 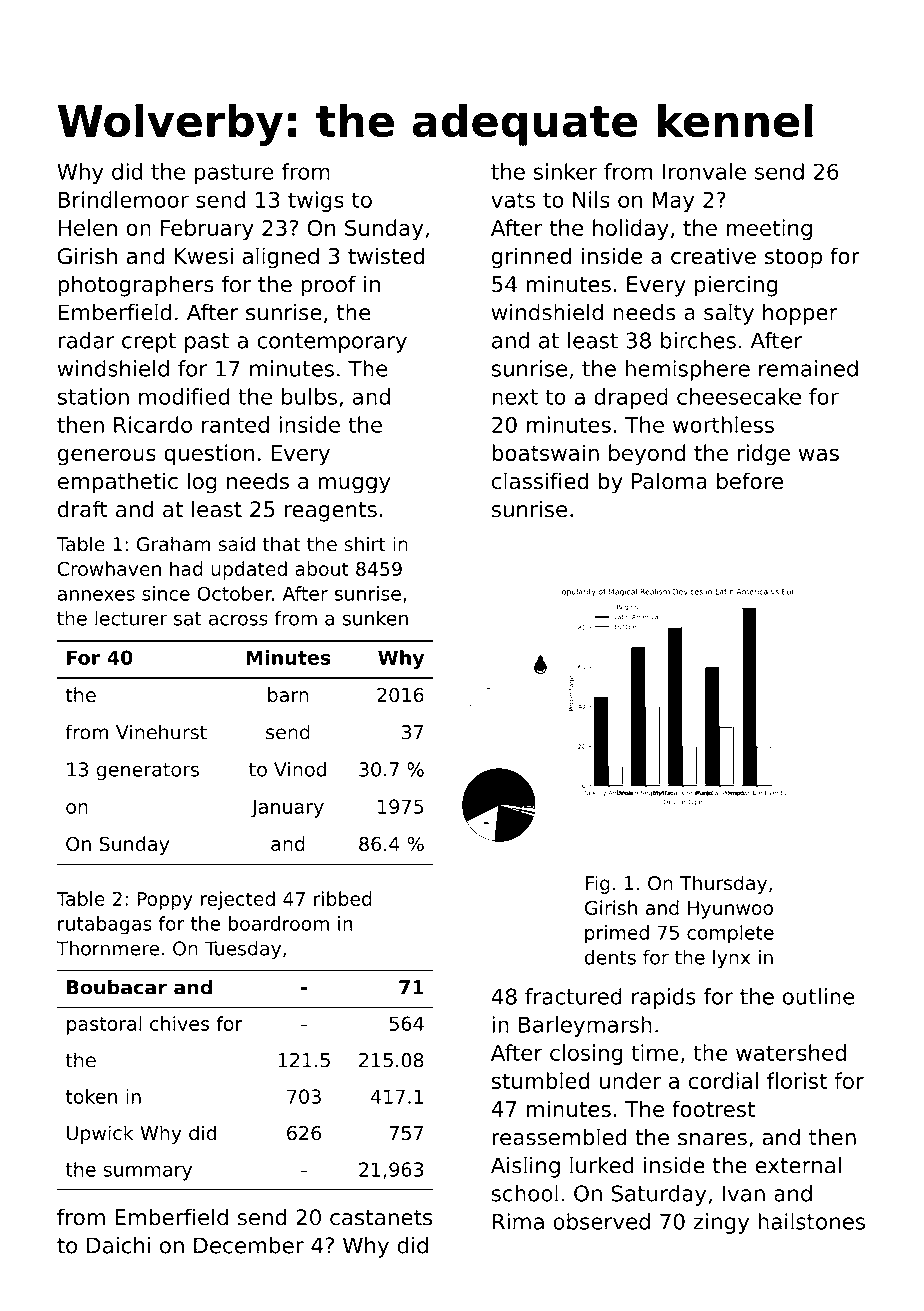 I want to click on summary, so click(x=147, y=1173).
